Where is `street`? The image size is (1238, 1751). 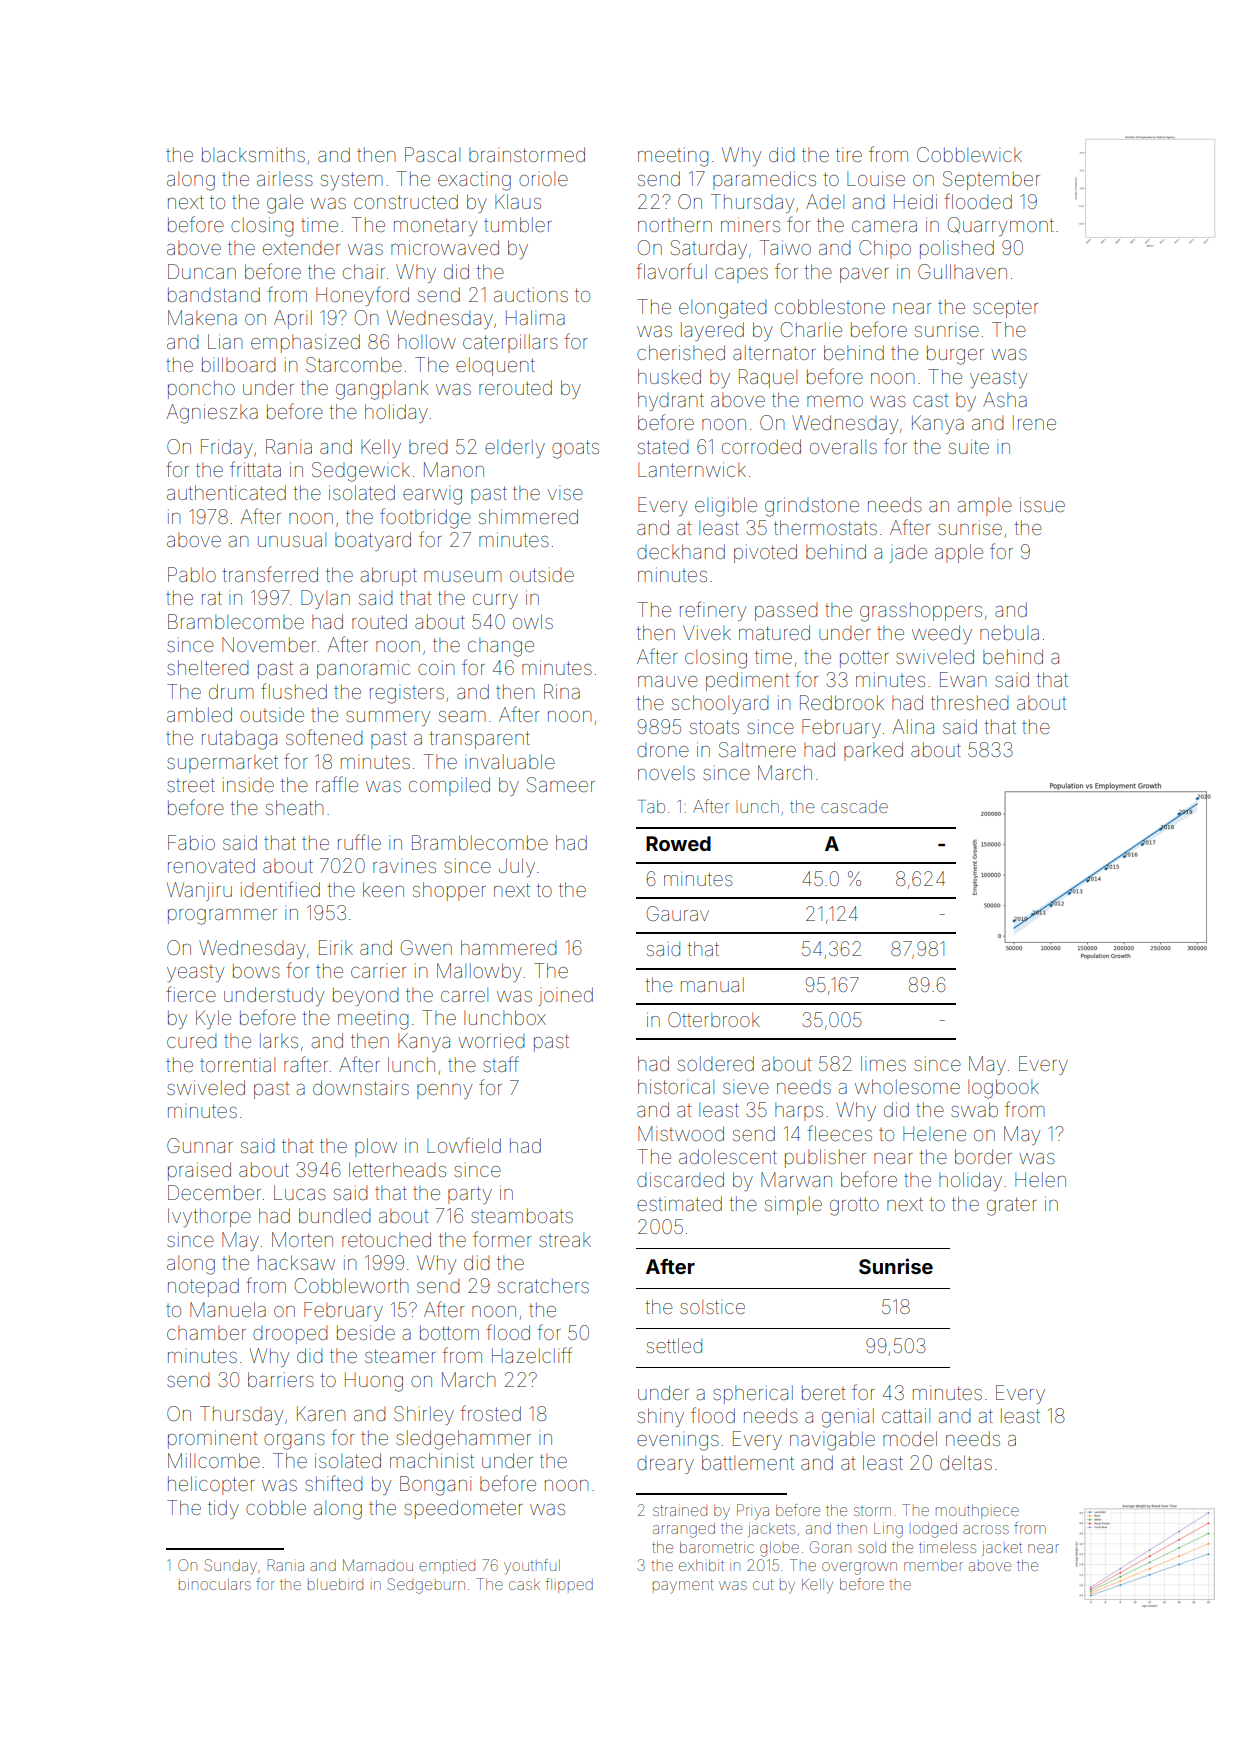
street is located at coordinates (191, 785).
